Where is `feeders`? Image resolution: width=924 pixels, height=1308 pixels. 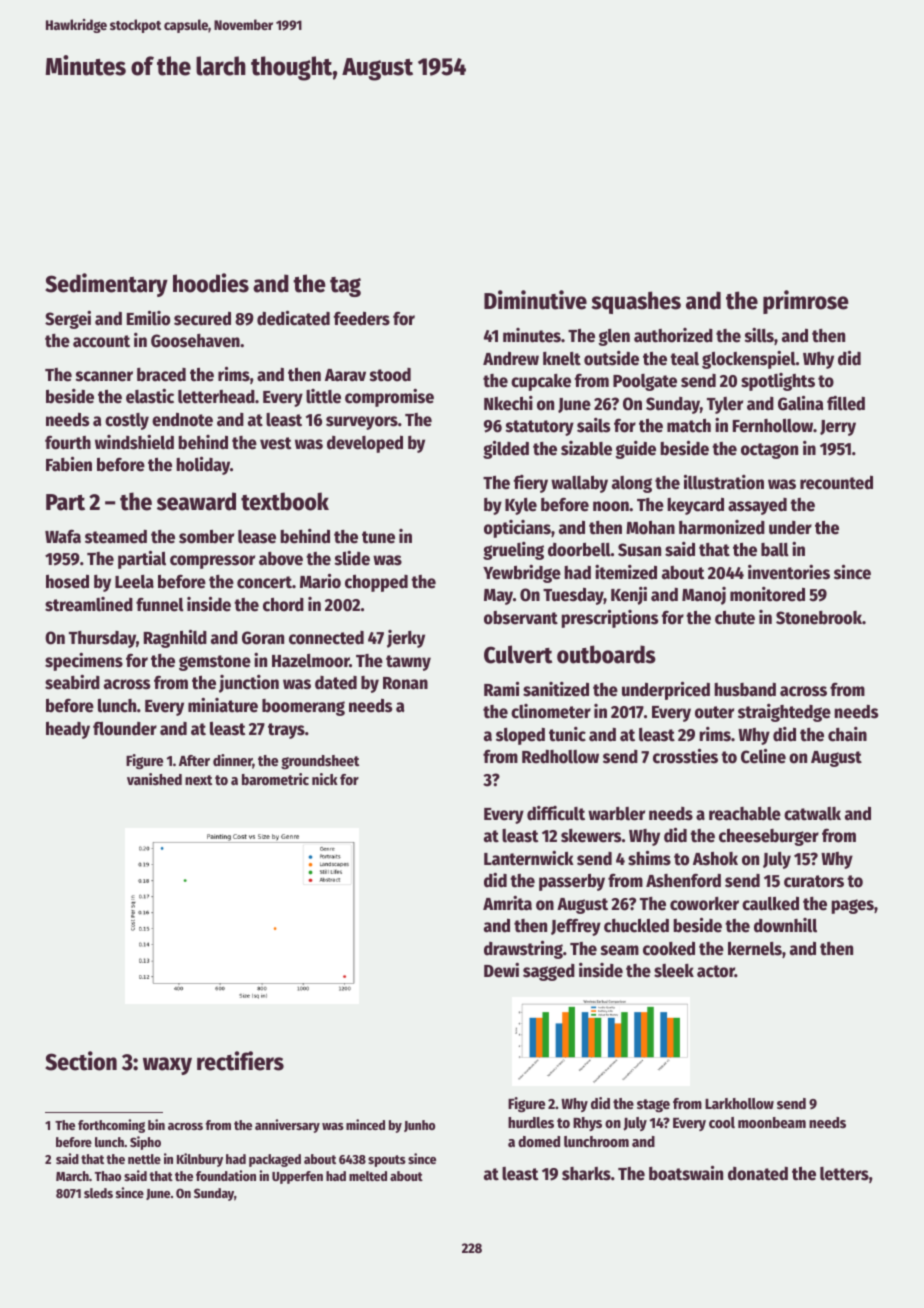 feeders is located at coordinates (362, 318).
